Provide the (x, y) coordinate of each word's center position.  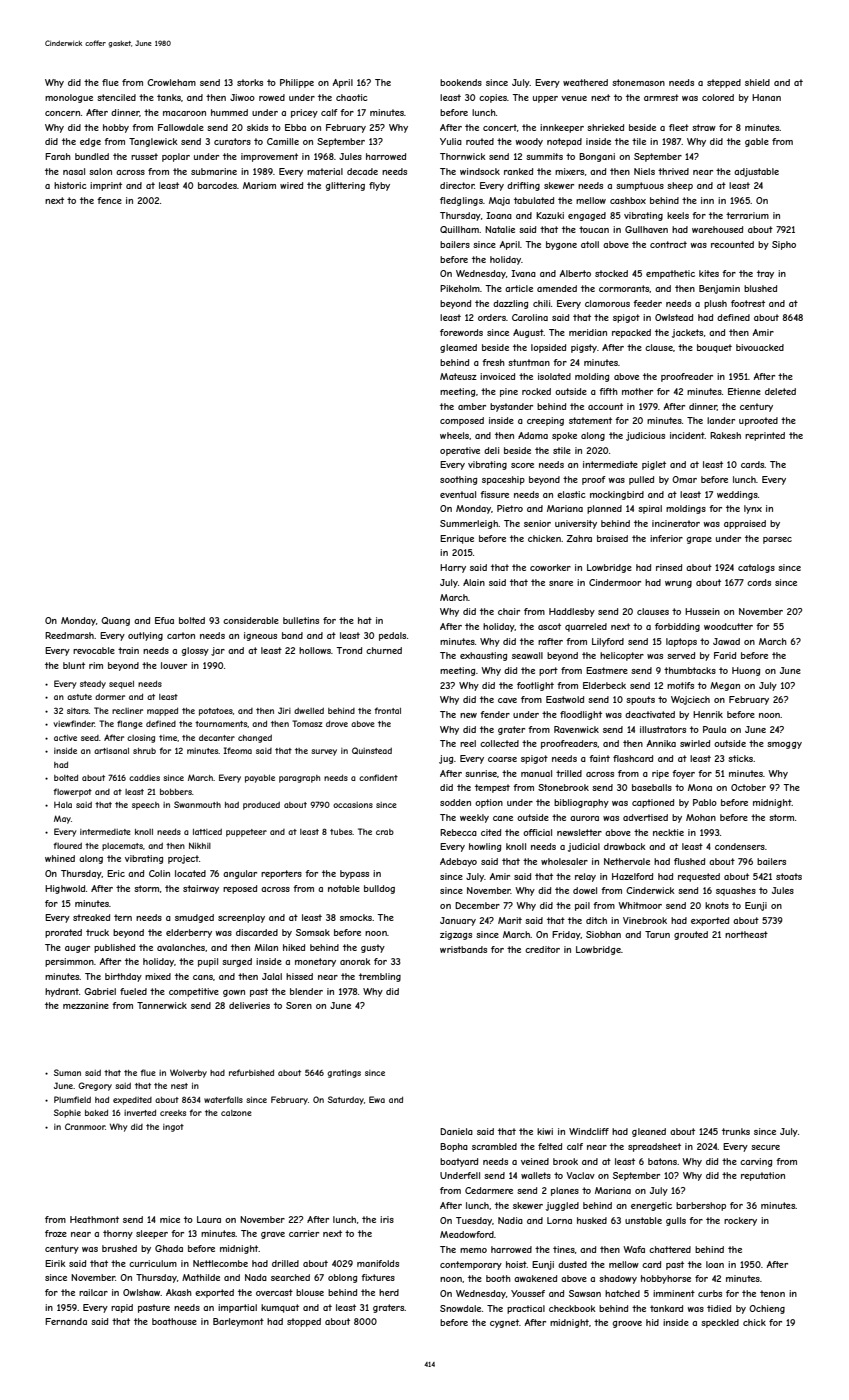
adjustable (756, 172)
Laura (209, 1219)
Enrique (457, 539)
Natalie (500, 229)
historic (70, 185)
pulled (641, 480)
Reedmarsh (69, 635)
